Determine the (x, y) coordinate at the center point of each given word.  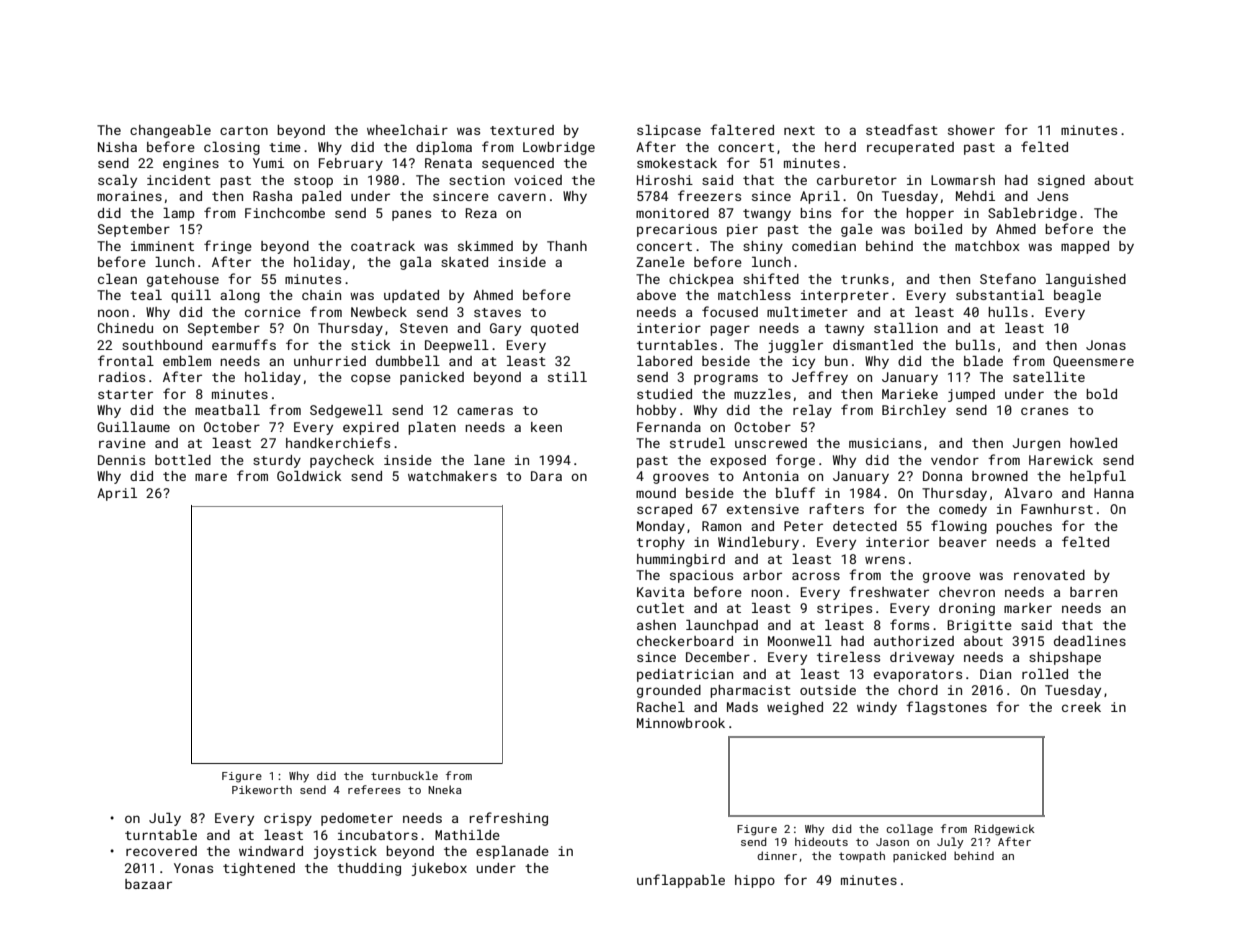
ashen (656, 625)
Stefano (1008, 278)
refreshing (509, 819)
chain (321, 295)
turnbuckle (404, 775)
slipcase (669, 131)
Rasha (272, 196)
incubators (378, 835)
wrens (885, 560)
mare (211, 477)
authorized (914, 641)
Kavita (660, 592)
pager (730, 330)
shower (971, 130)
